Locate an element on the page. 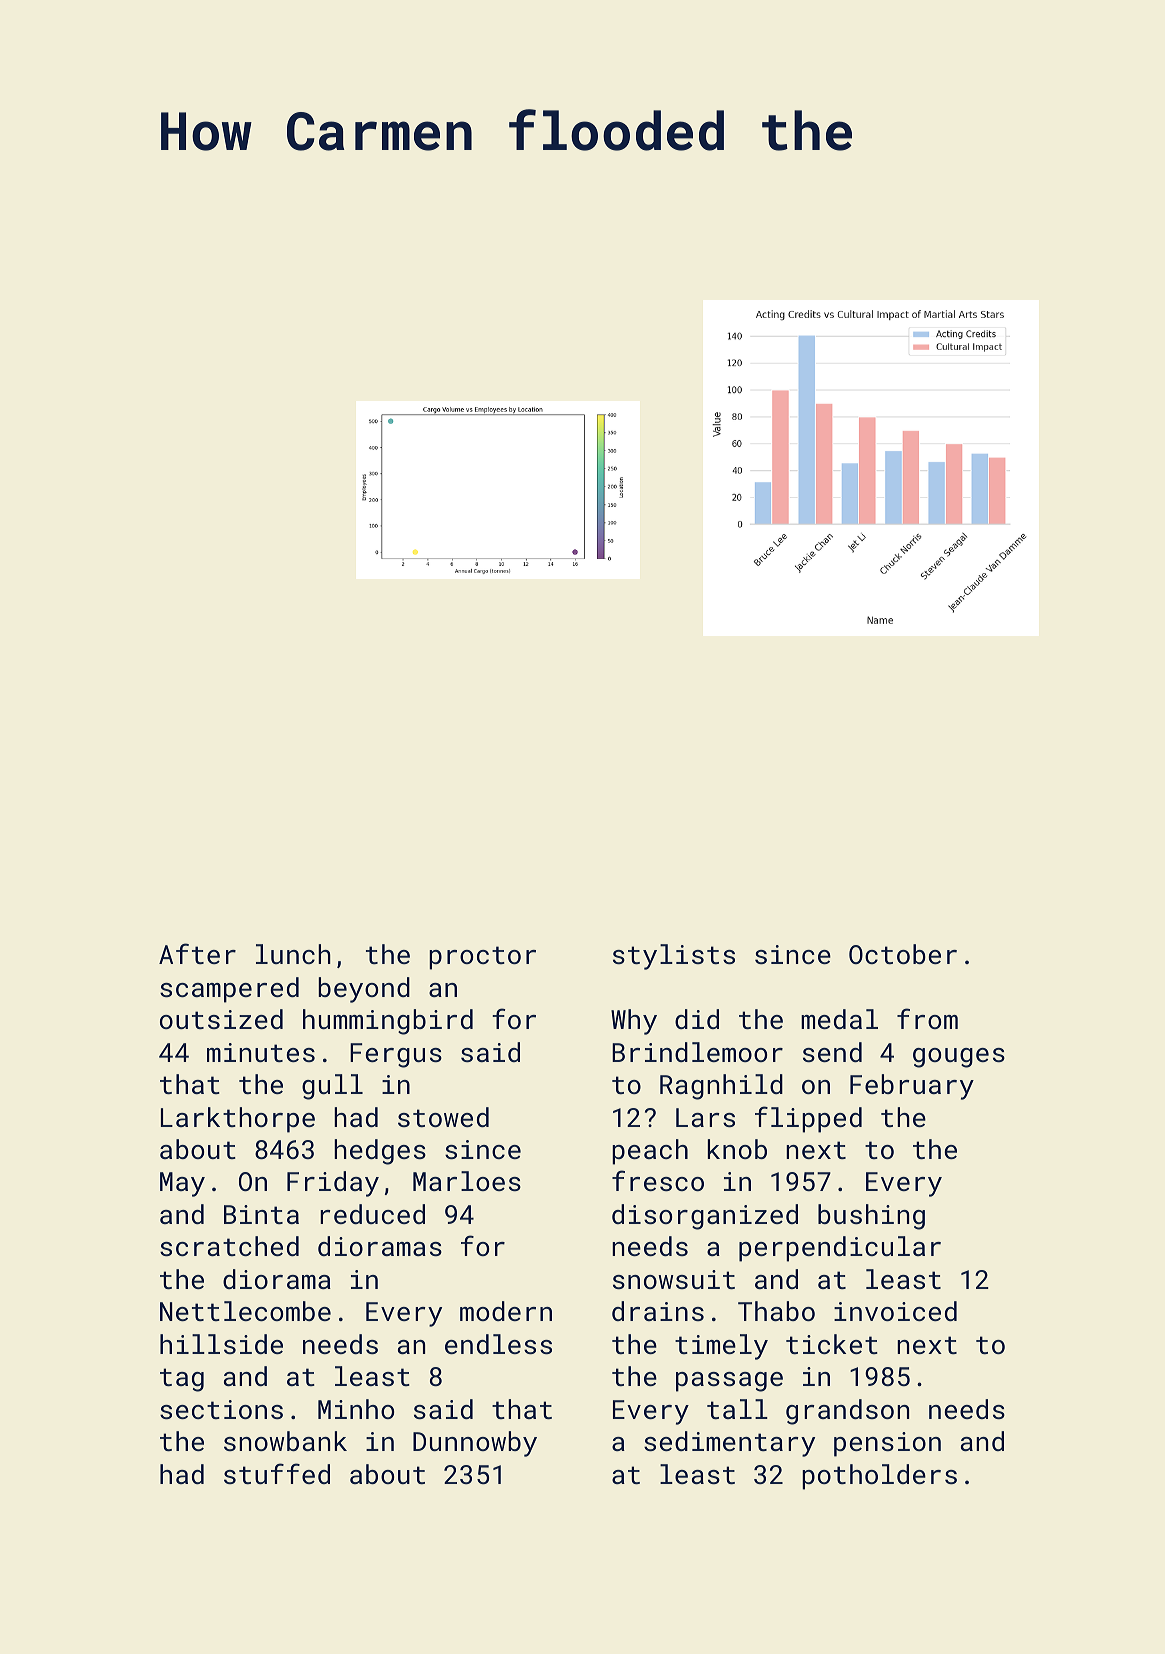 Image resolution: width=1165 pixels, height=1654 pixels. minutes is located at coordinates (261, 1052).
